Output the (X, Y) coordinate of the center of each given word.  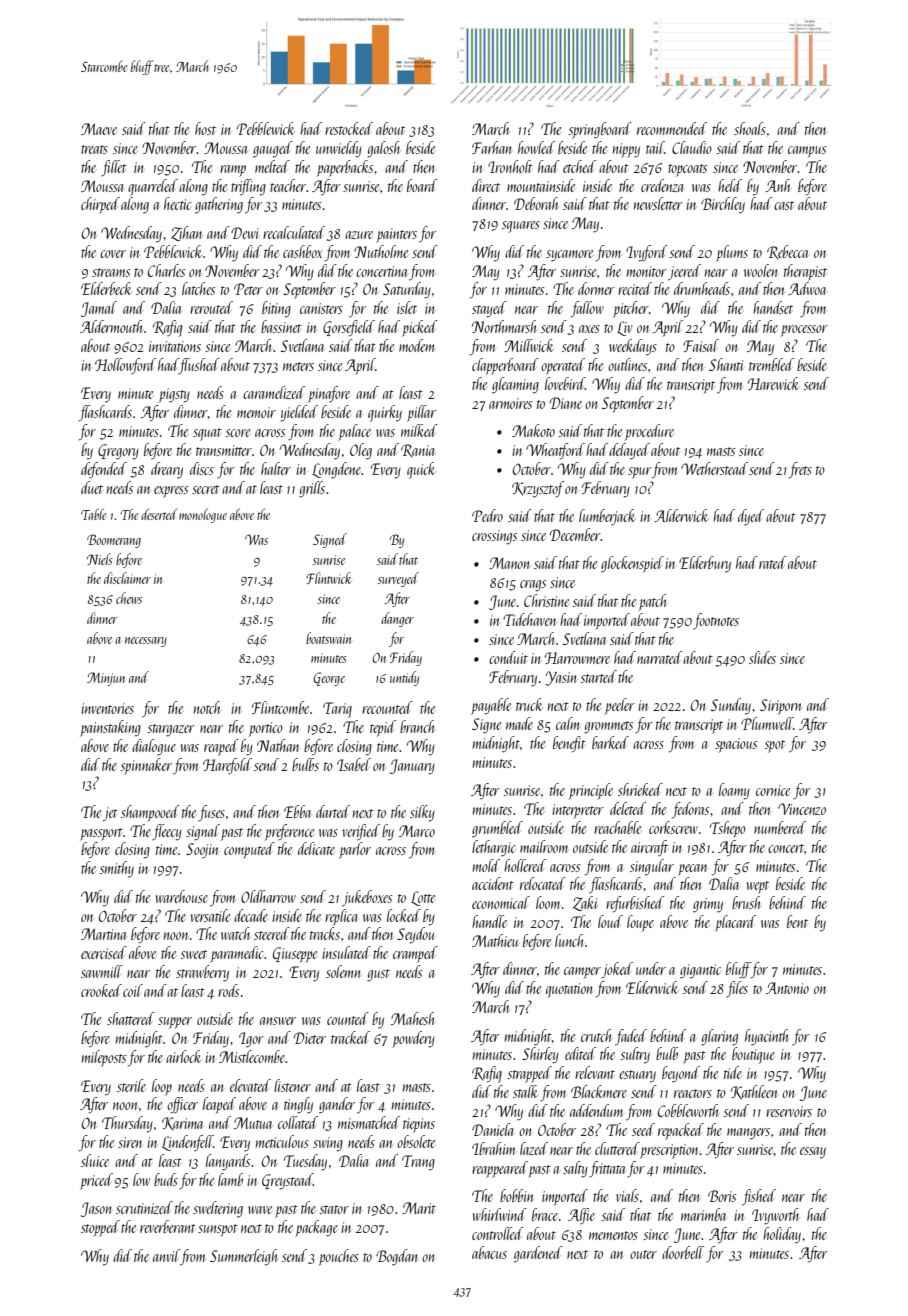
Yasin (560, 678)
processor (804, 331)
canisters (321, 308)
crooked (101, 990)
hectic (177, 203)
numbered (780, 827)
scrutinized (144, 1207)
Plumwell (767, 723)
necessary (146, 642)
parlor (355, 850)
